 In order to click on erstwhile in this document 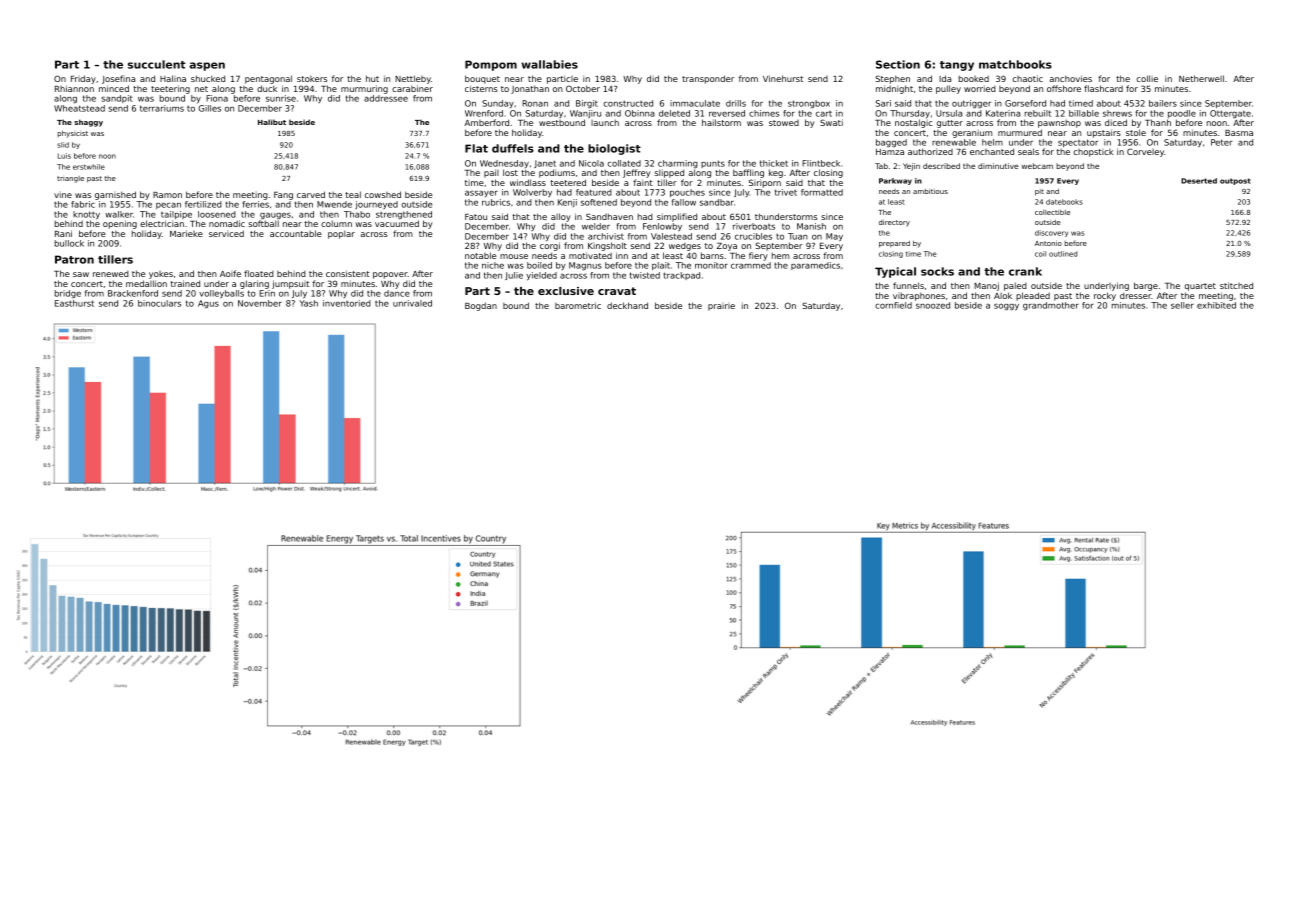, I will do `click(89, 167)`.
